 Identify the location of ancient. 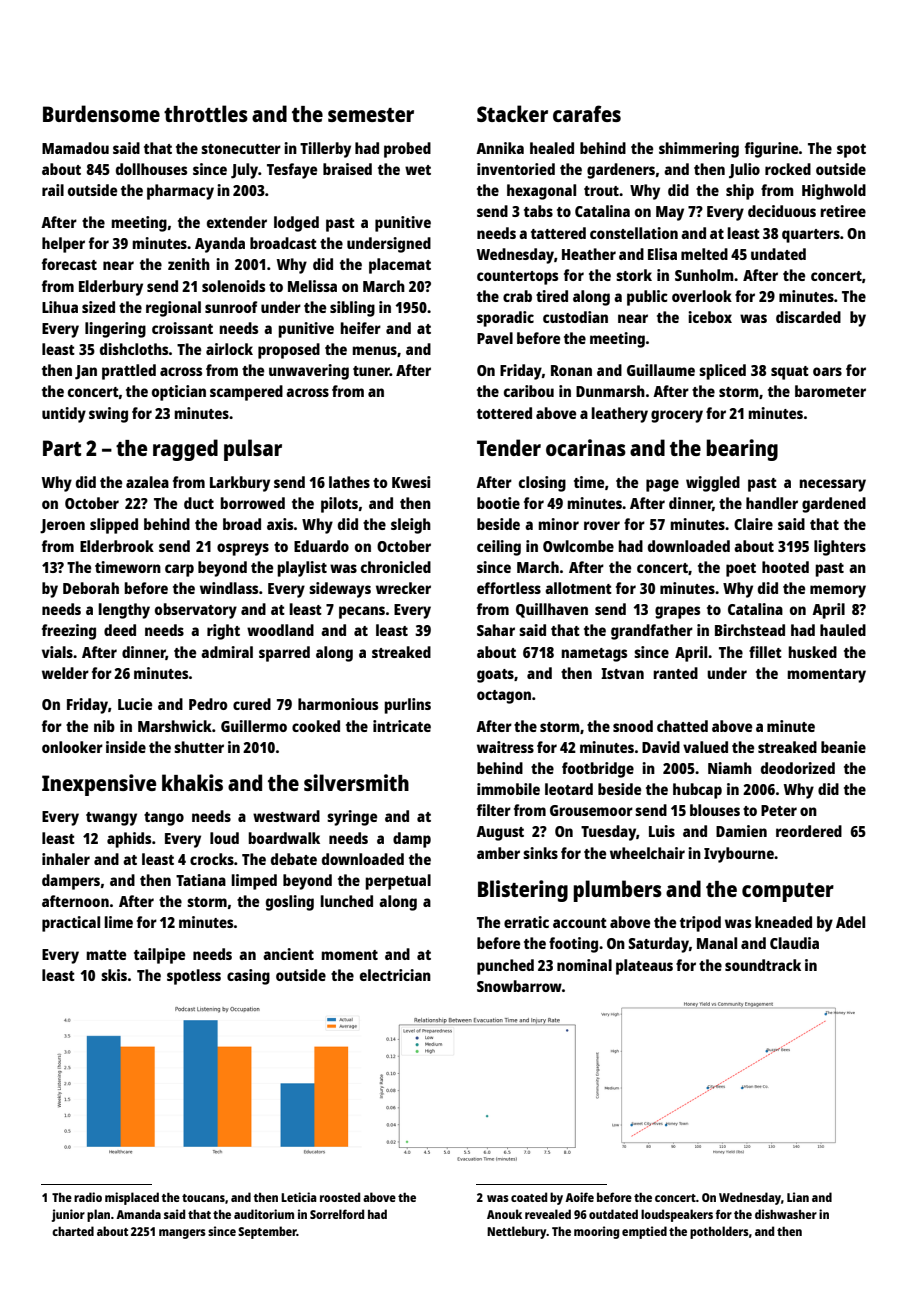
(288, 954).
